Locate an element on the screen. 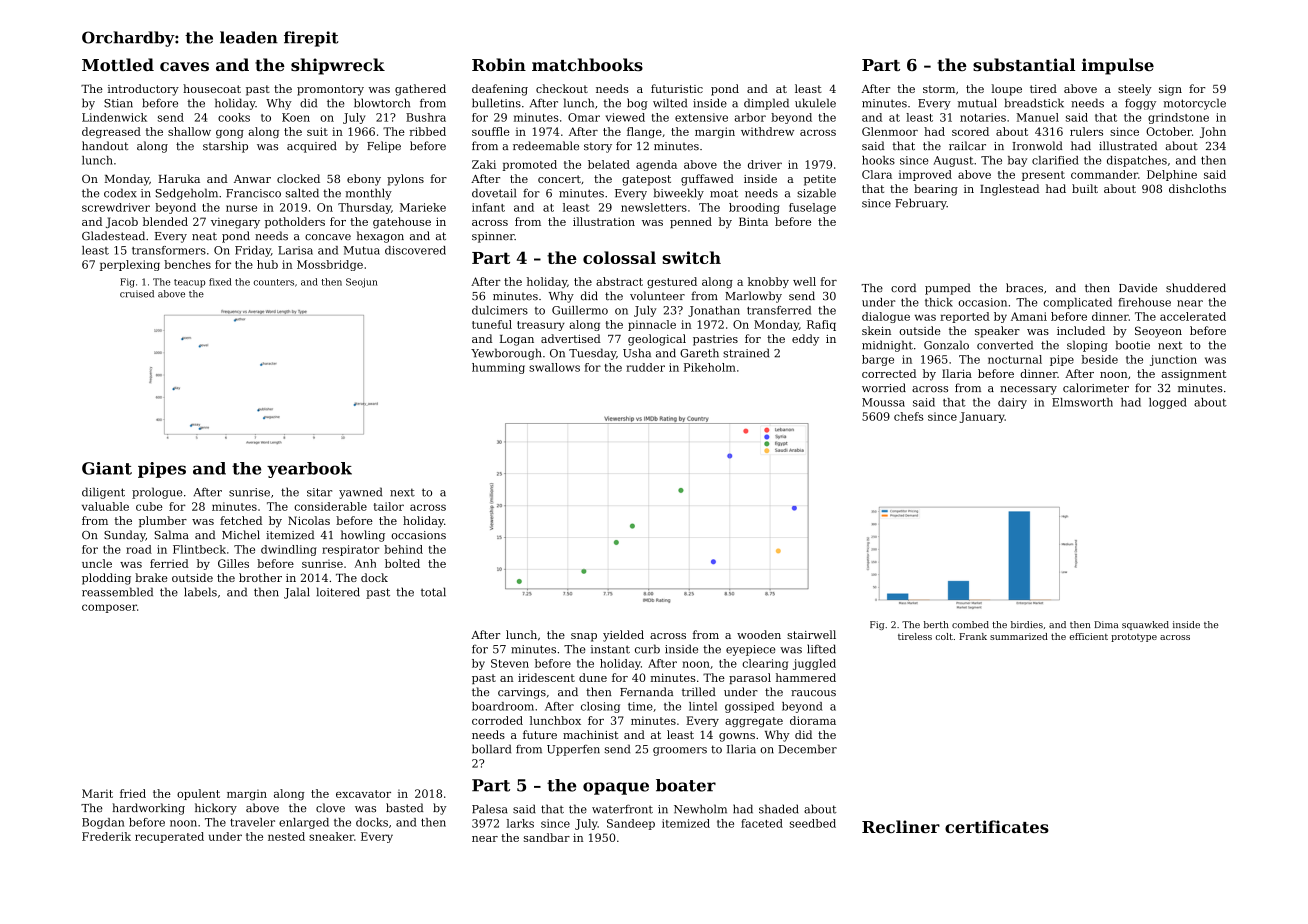 The image size is (1308, 924). sneaker is located at coordinates (331, 836).
